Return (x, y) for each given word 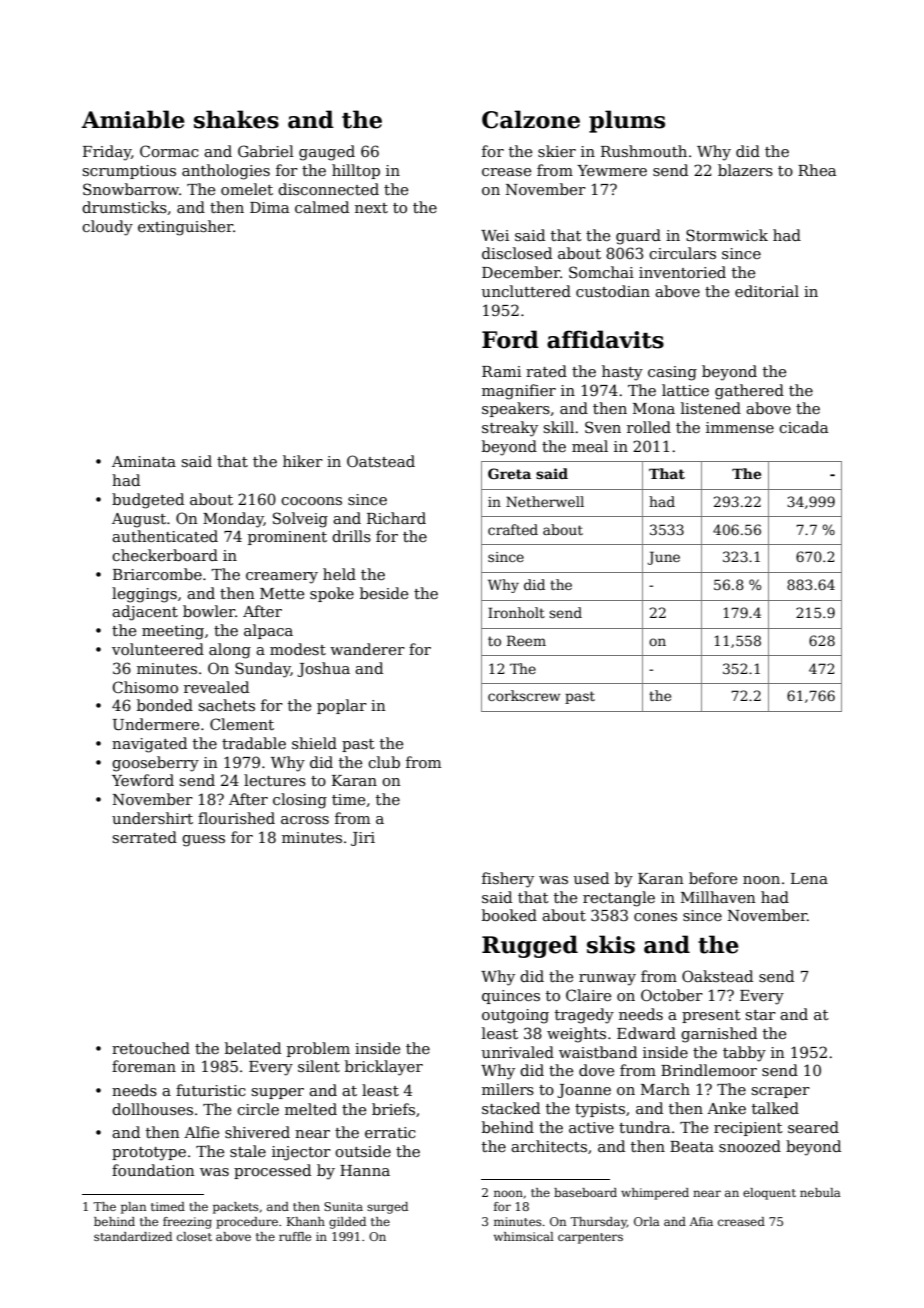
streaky (510, 429)
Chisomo (145, 687)
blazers (745, 170)
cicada (803, 427)
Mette (282, 593)
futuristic (211, 1090)
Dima (269, 207)
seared (813, 1127)
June (663, 558)
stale (248, 1151)
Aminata (144, 461)
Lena (809, 878)
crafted (513, 529)
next (371, 208)
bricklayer (384, 1068)
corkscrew (524, 695)
